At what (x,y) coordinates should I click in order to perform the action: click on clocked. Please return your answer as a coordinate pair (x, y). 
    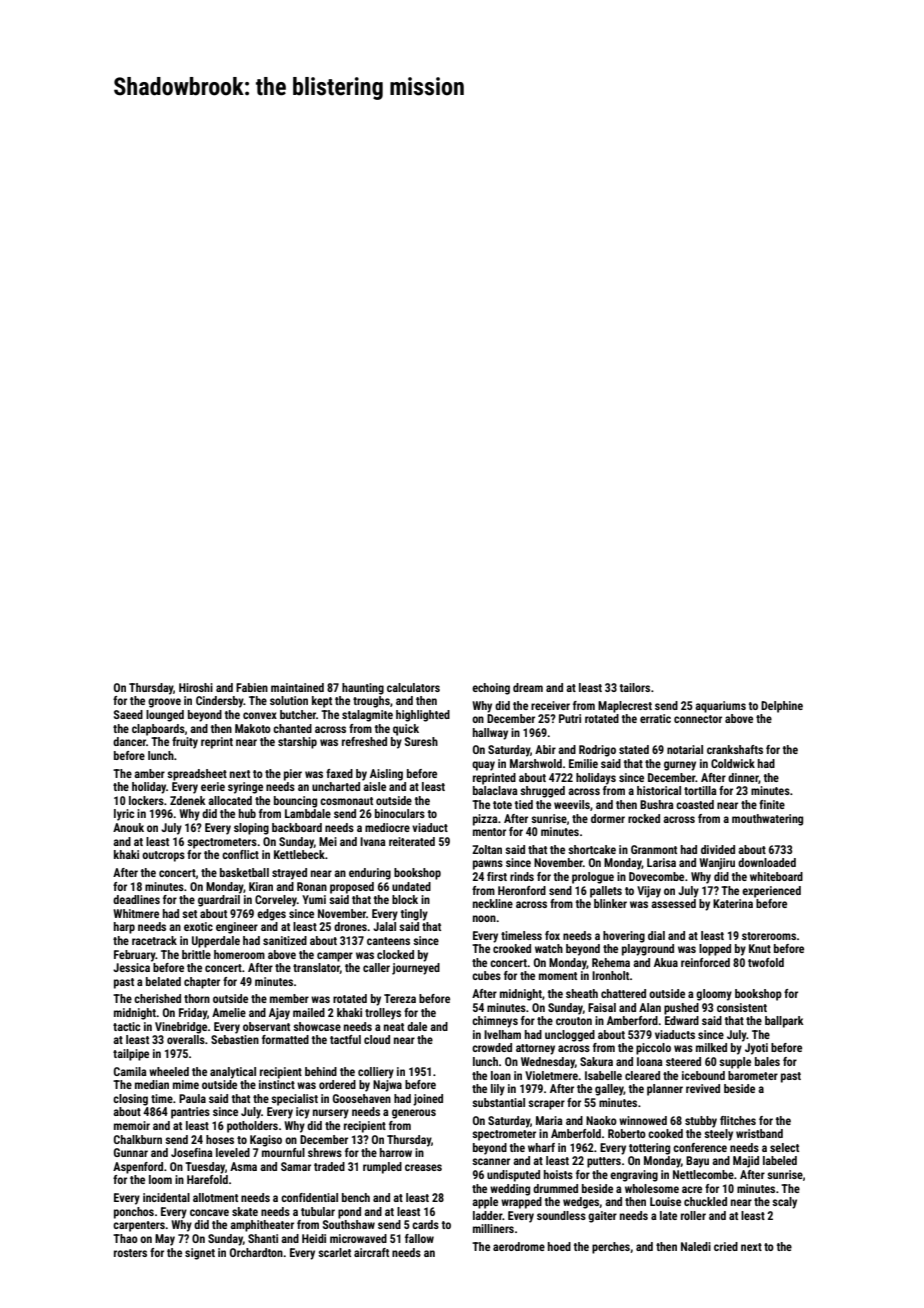
    Looking at the image, I should click on (395, 954).
